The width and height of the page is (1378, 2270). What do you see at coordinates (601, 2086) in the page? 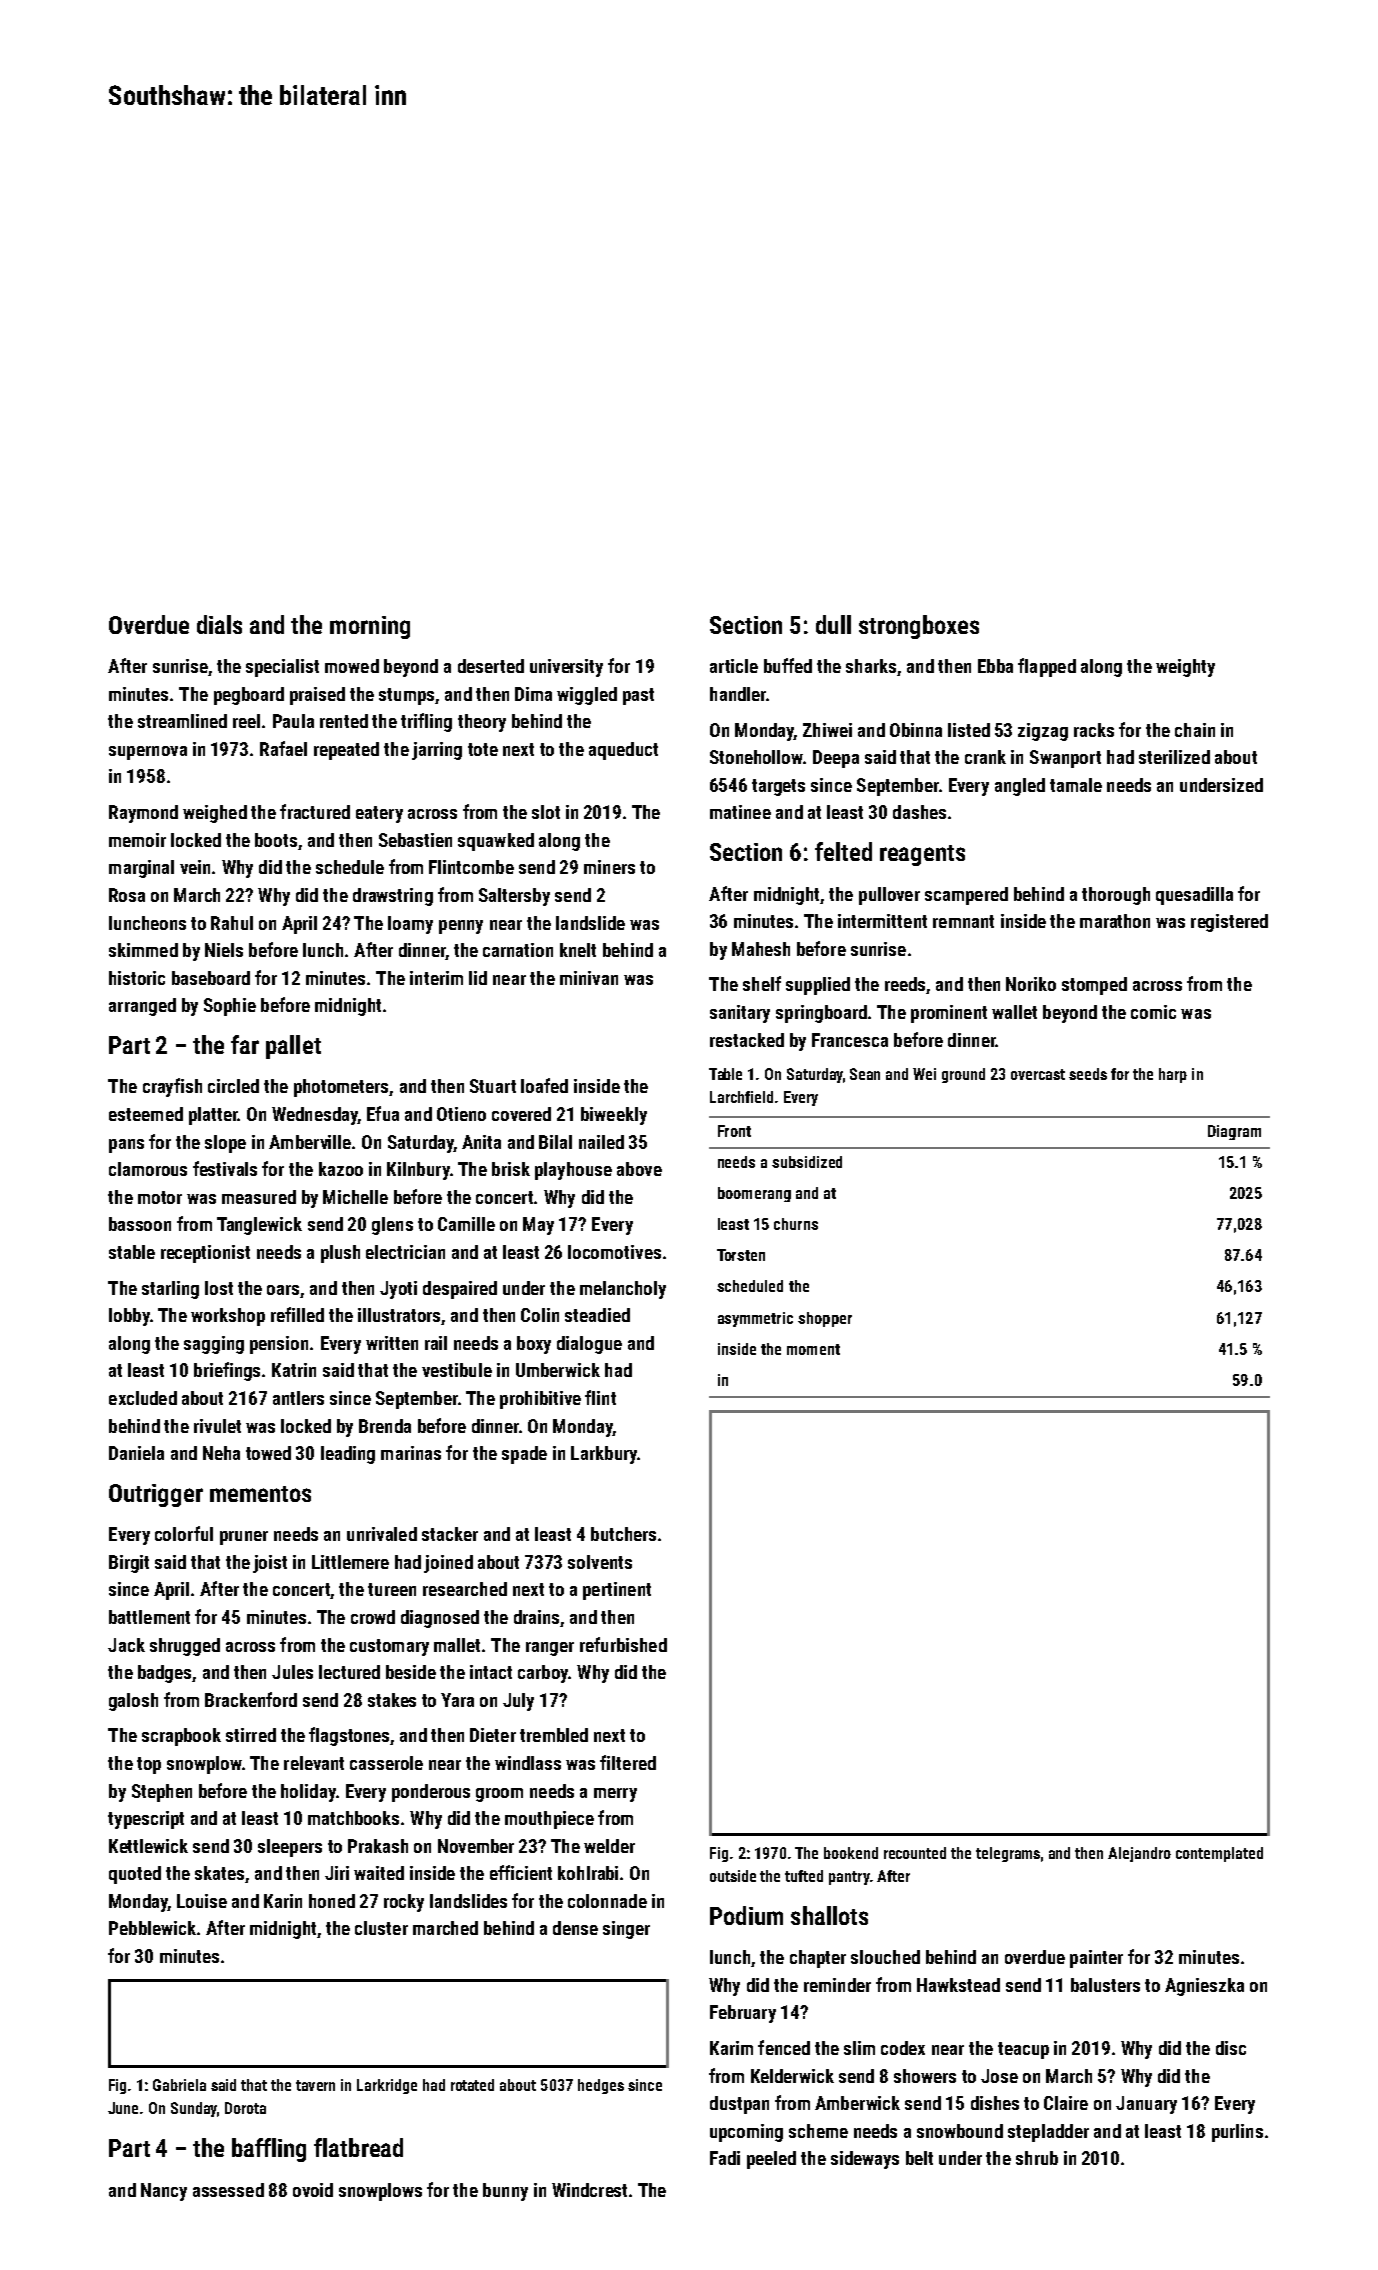
I see `hedges` at bounding box center [601, 2086].
